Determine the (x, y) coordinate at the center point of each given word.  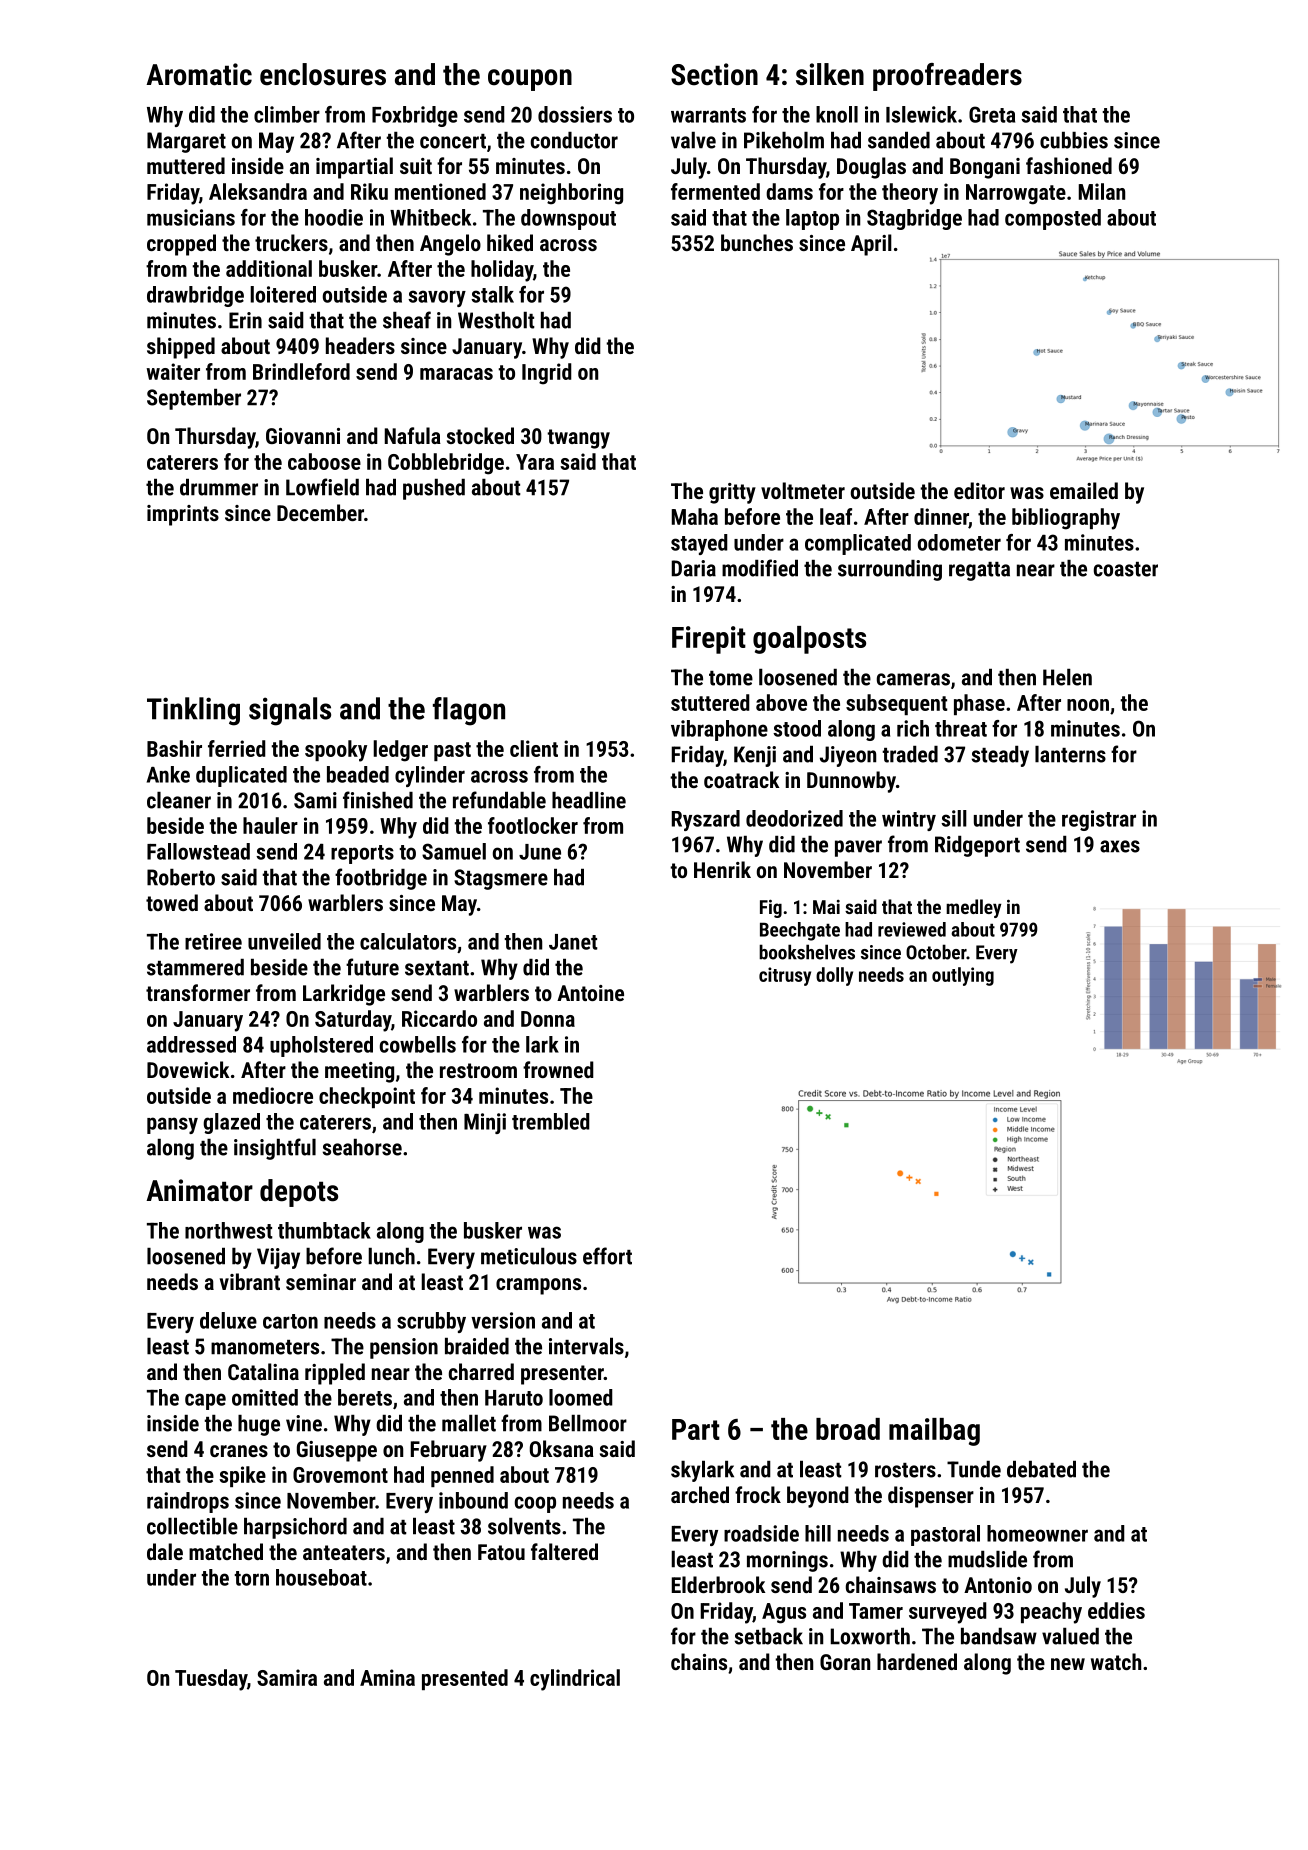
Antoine (590, 993)
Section (714, 74)
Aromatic (199, 74)
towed (172, 902)
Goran (845, 1662)
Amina (387, 1677)
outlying (963, 976)
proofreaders (947, 77)
